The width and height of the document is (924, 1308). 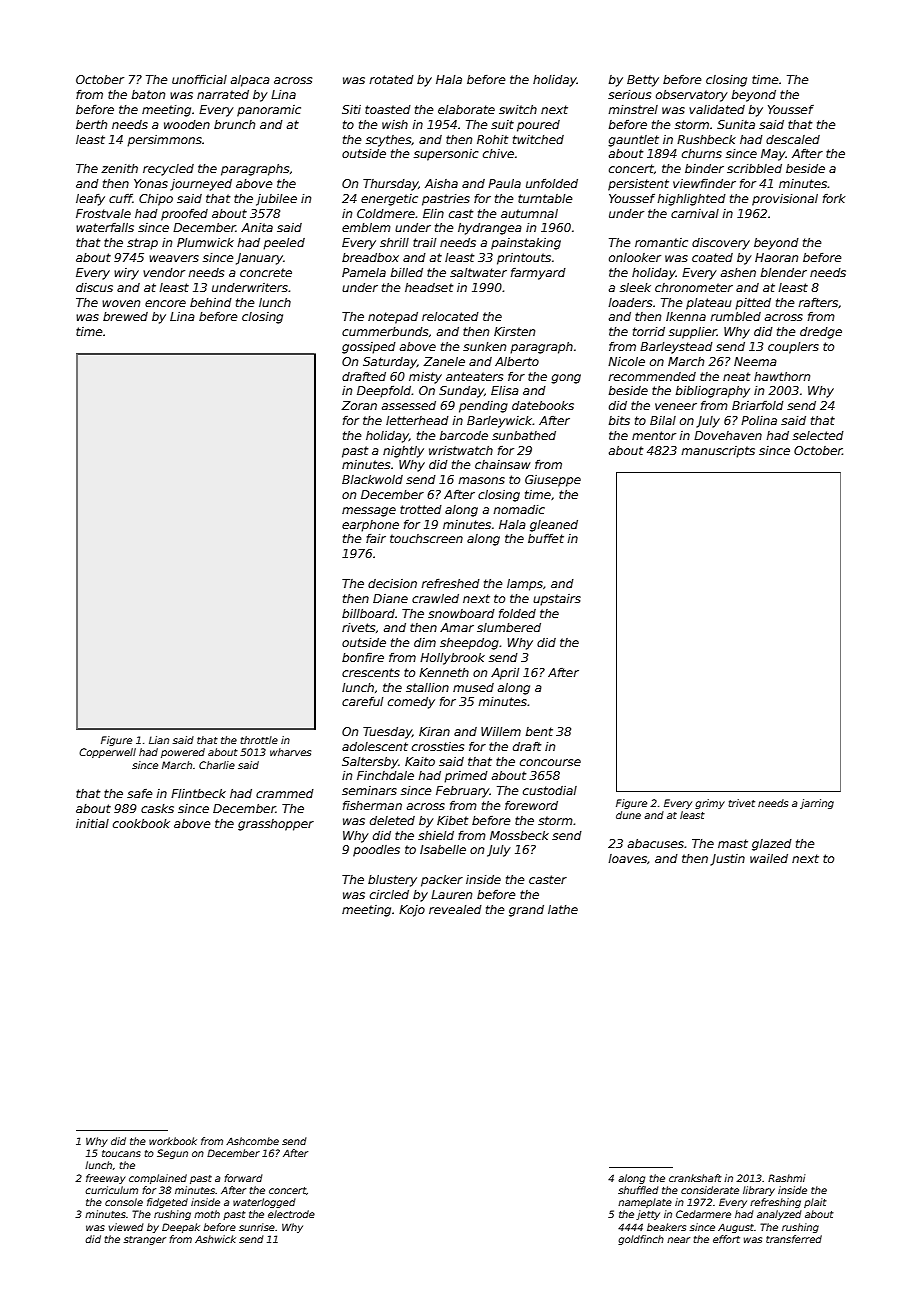 I want to click on April, so click(x=505, y=674).
